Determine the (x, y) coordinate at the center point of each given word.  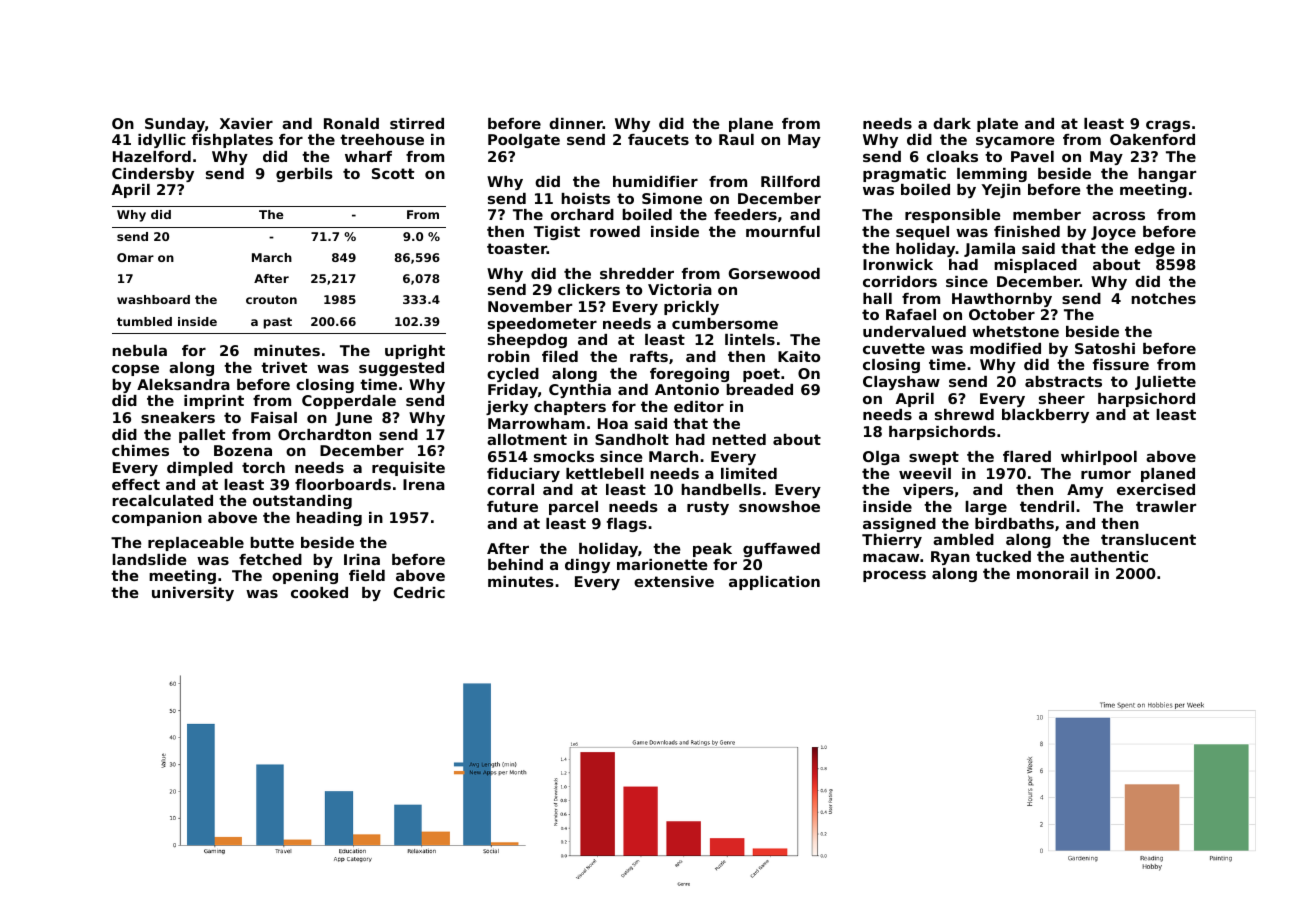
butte (272, 542)
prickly (691, 308)
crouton (271, 299)
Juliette (1165, 383)
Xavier (246, 123)
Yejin (1001, 191)
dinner (576, 123)
